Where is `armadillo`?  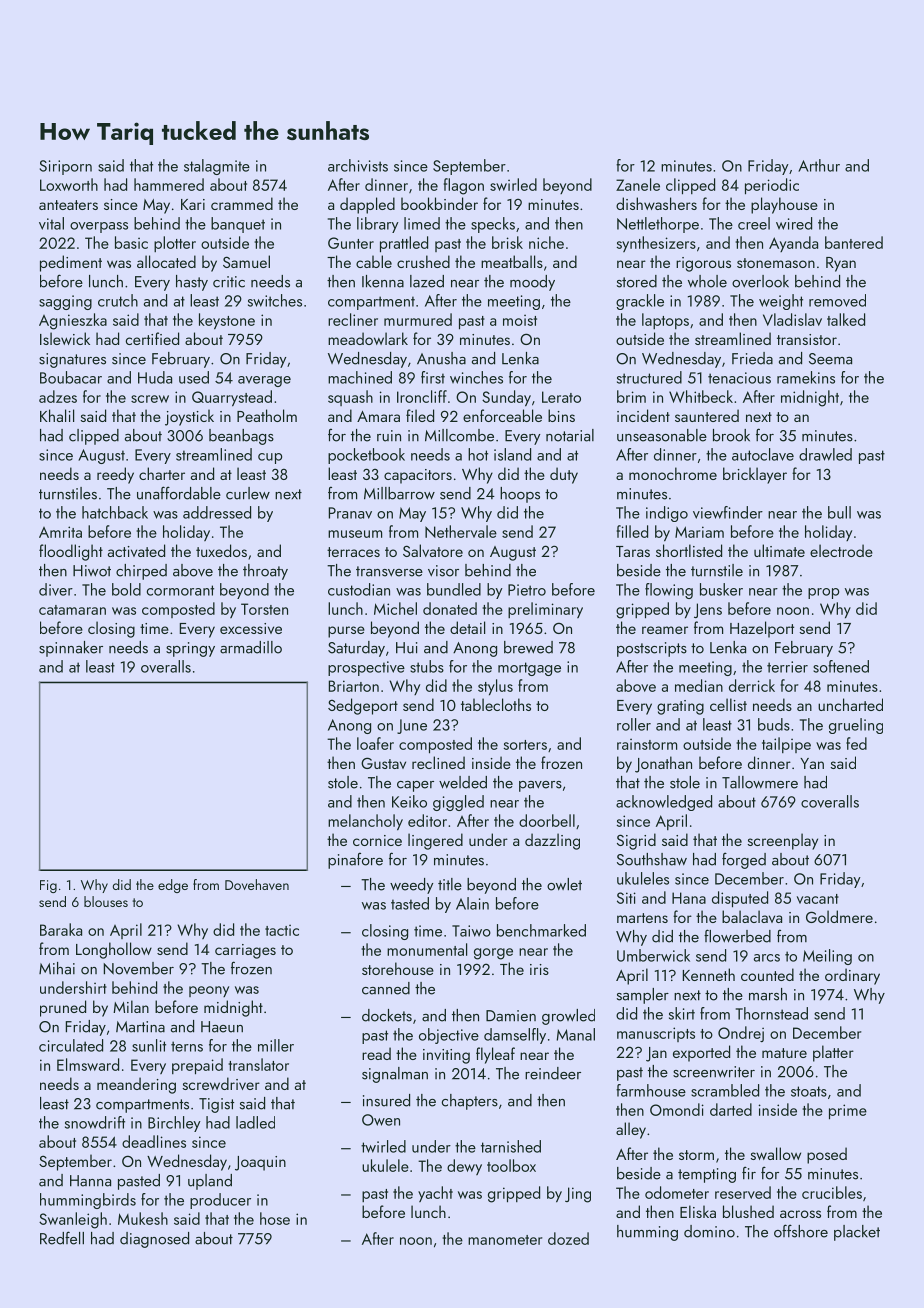 armadillo is located at coordinates (251, 647).
